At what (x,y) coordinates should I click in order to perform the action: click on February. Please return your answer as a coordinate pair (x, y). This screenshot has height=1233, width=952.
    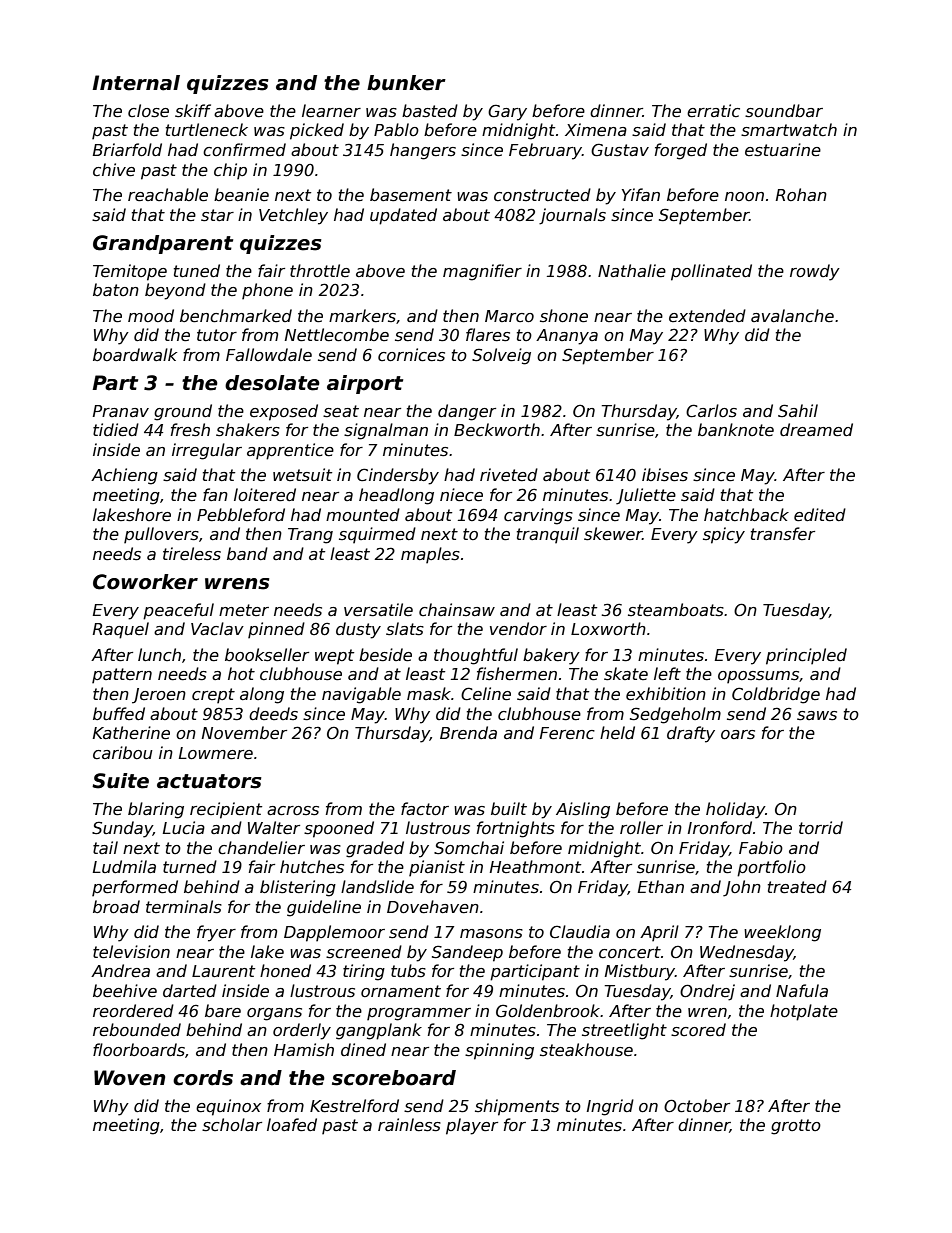
    Looking at the image, I should click on (545, 151).
